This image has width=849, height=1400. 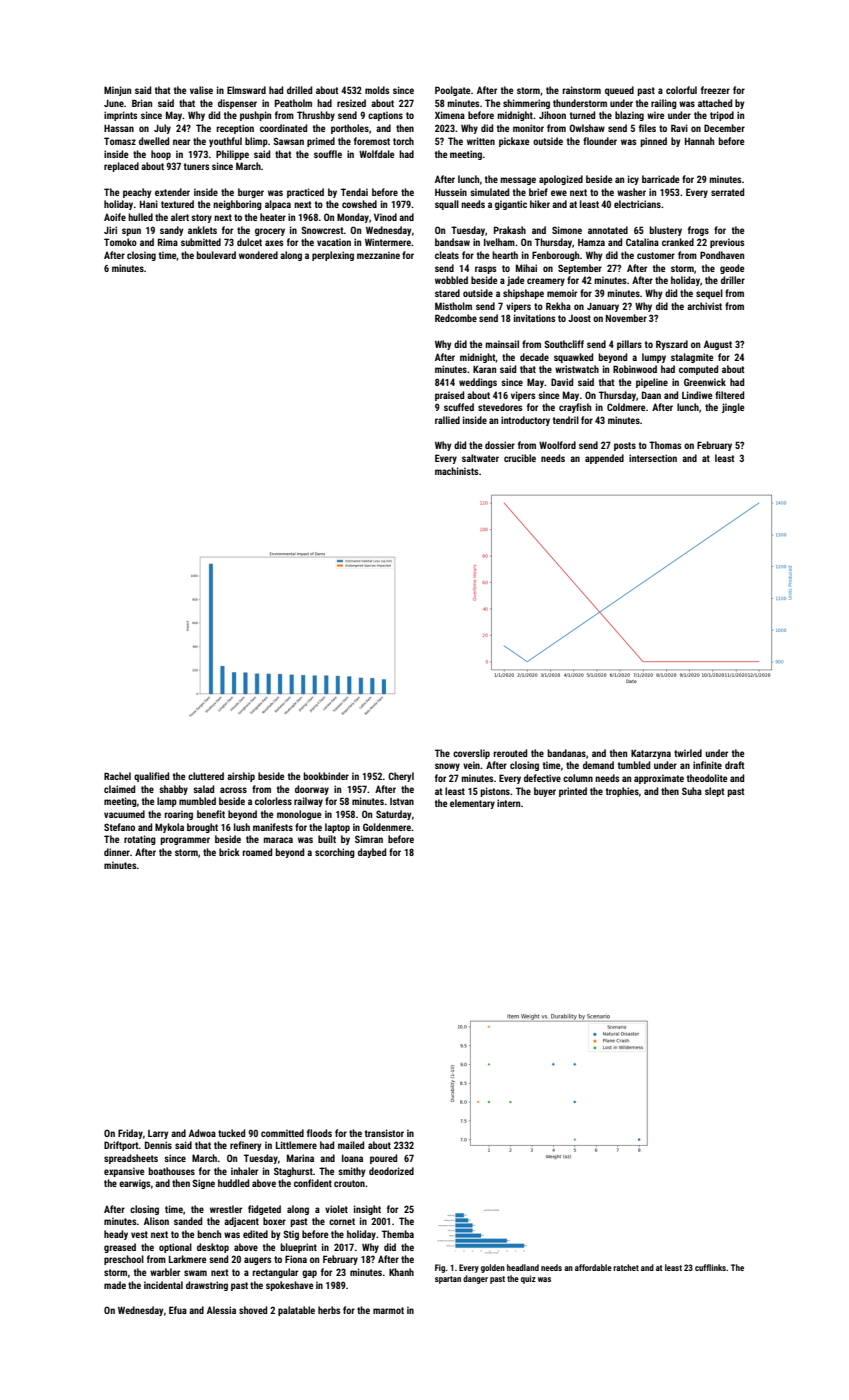 What do you see at coordinates (372, 853) in the image?
I see `daybed` at bounding box center [372, 853].
